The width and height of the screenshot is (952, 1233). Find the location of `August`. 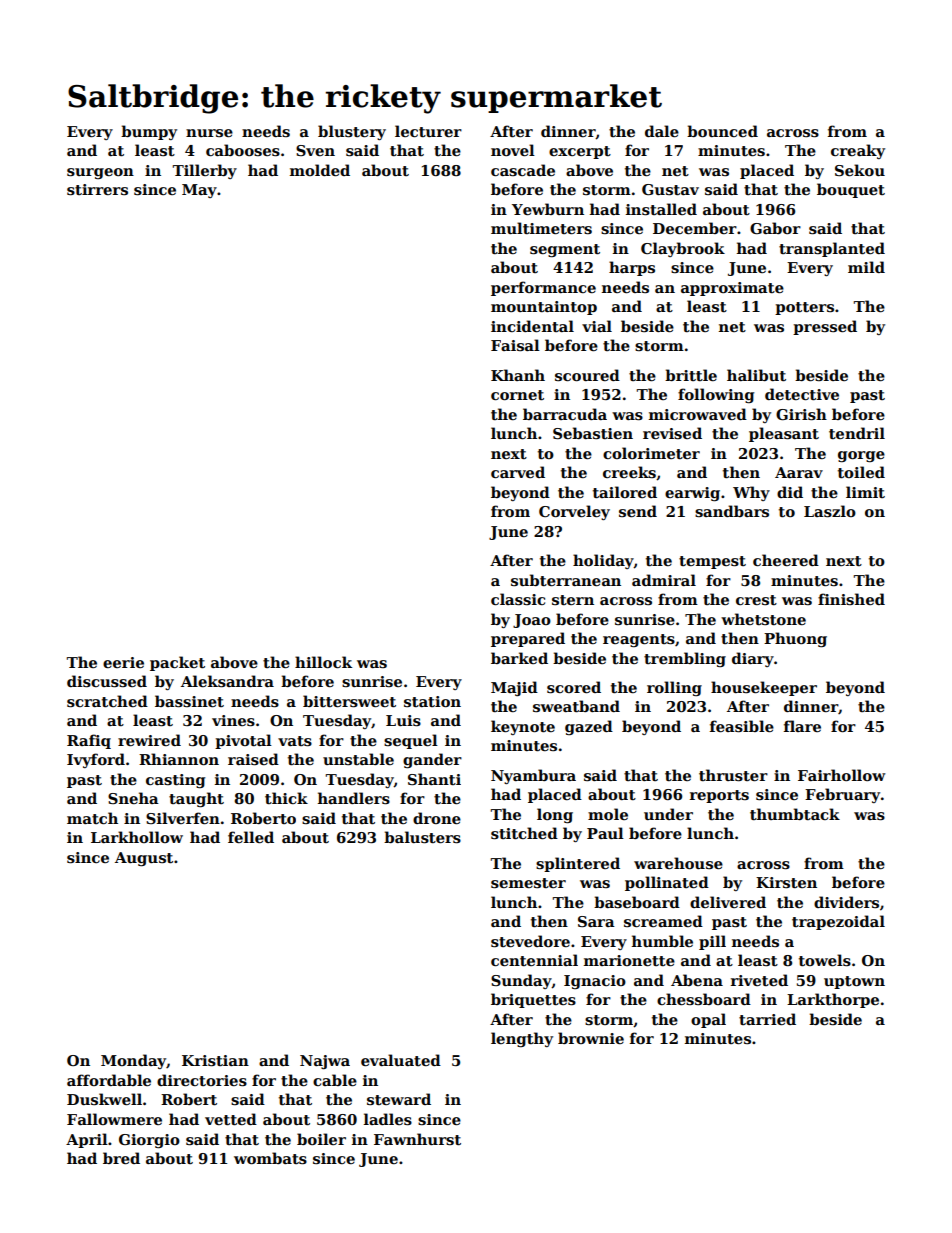

August is located at coordinates (144, 859).
